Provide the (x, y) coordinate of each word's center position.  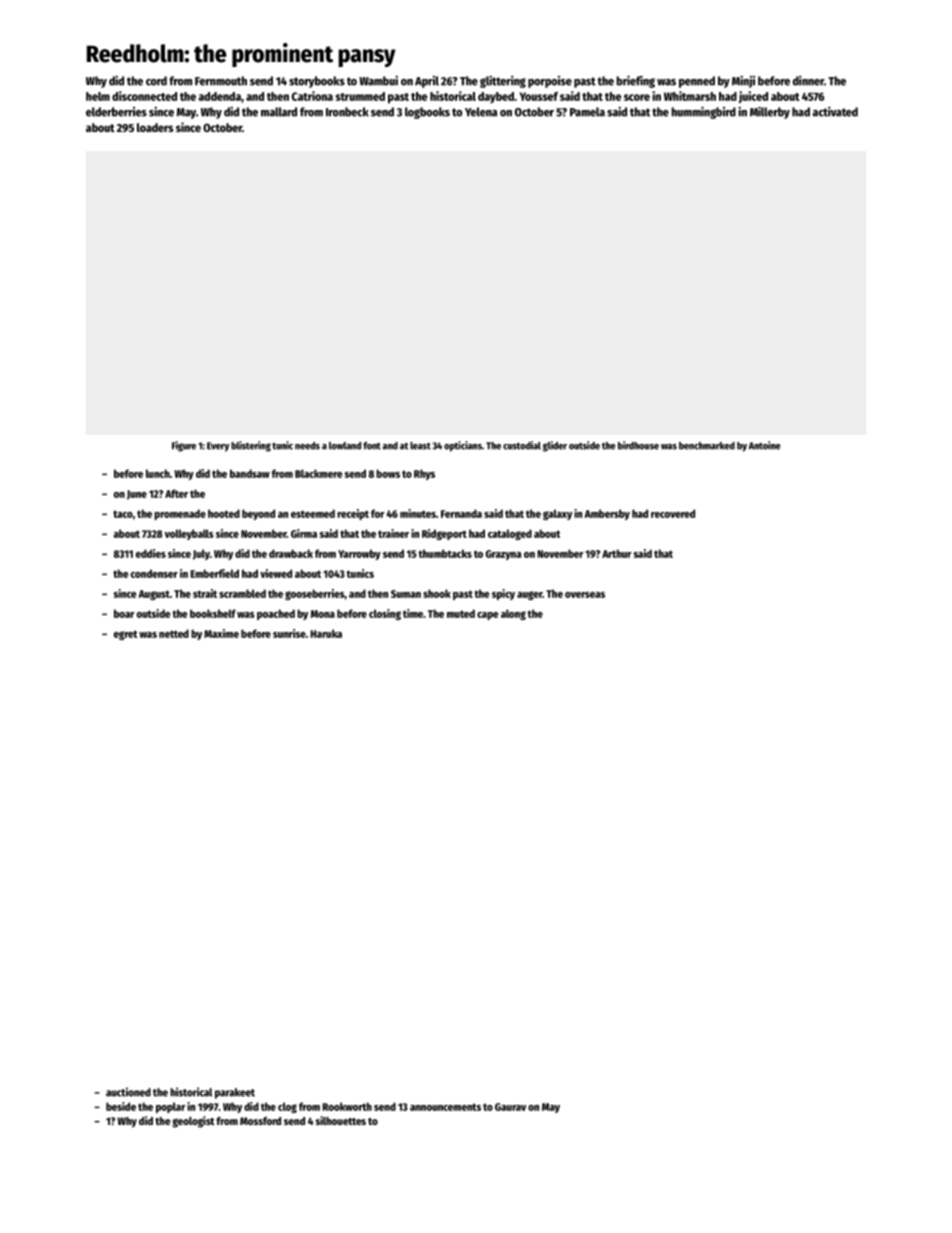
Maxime (221, 633)
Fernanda (461, 513)
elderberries (116, 112)
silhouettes (341, 1120)
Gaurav (510, 1107)
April (427, 82)
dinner (808, 81)
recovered (673, 513)
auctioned (128, 1092)
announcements (445, 1107)
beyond (258, 514)
